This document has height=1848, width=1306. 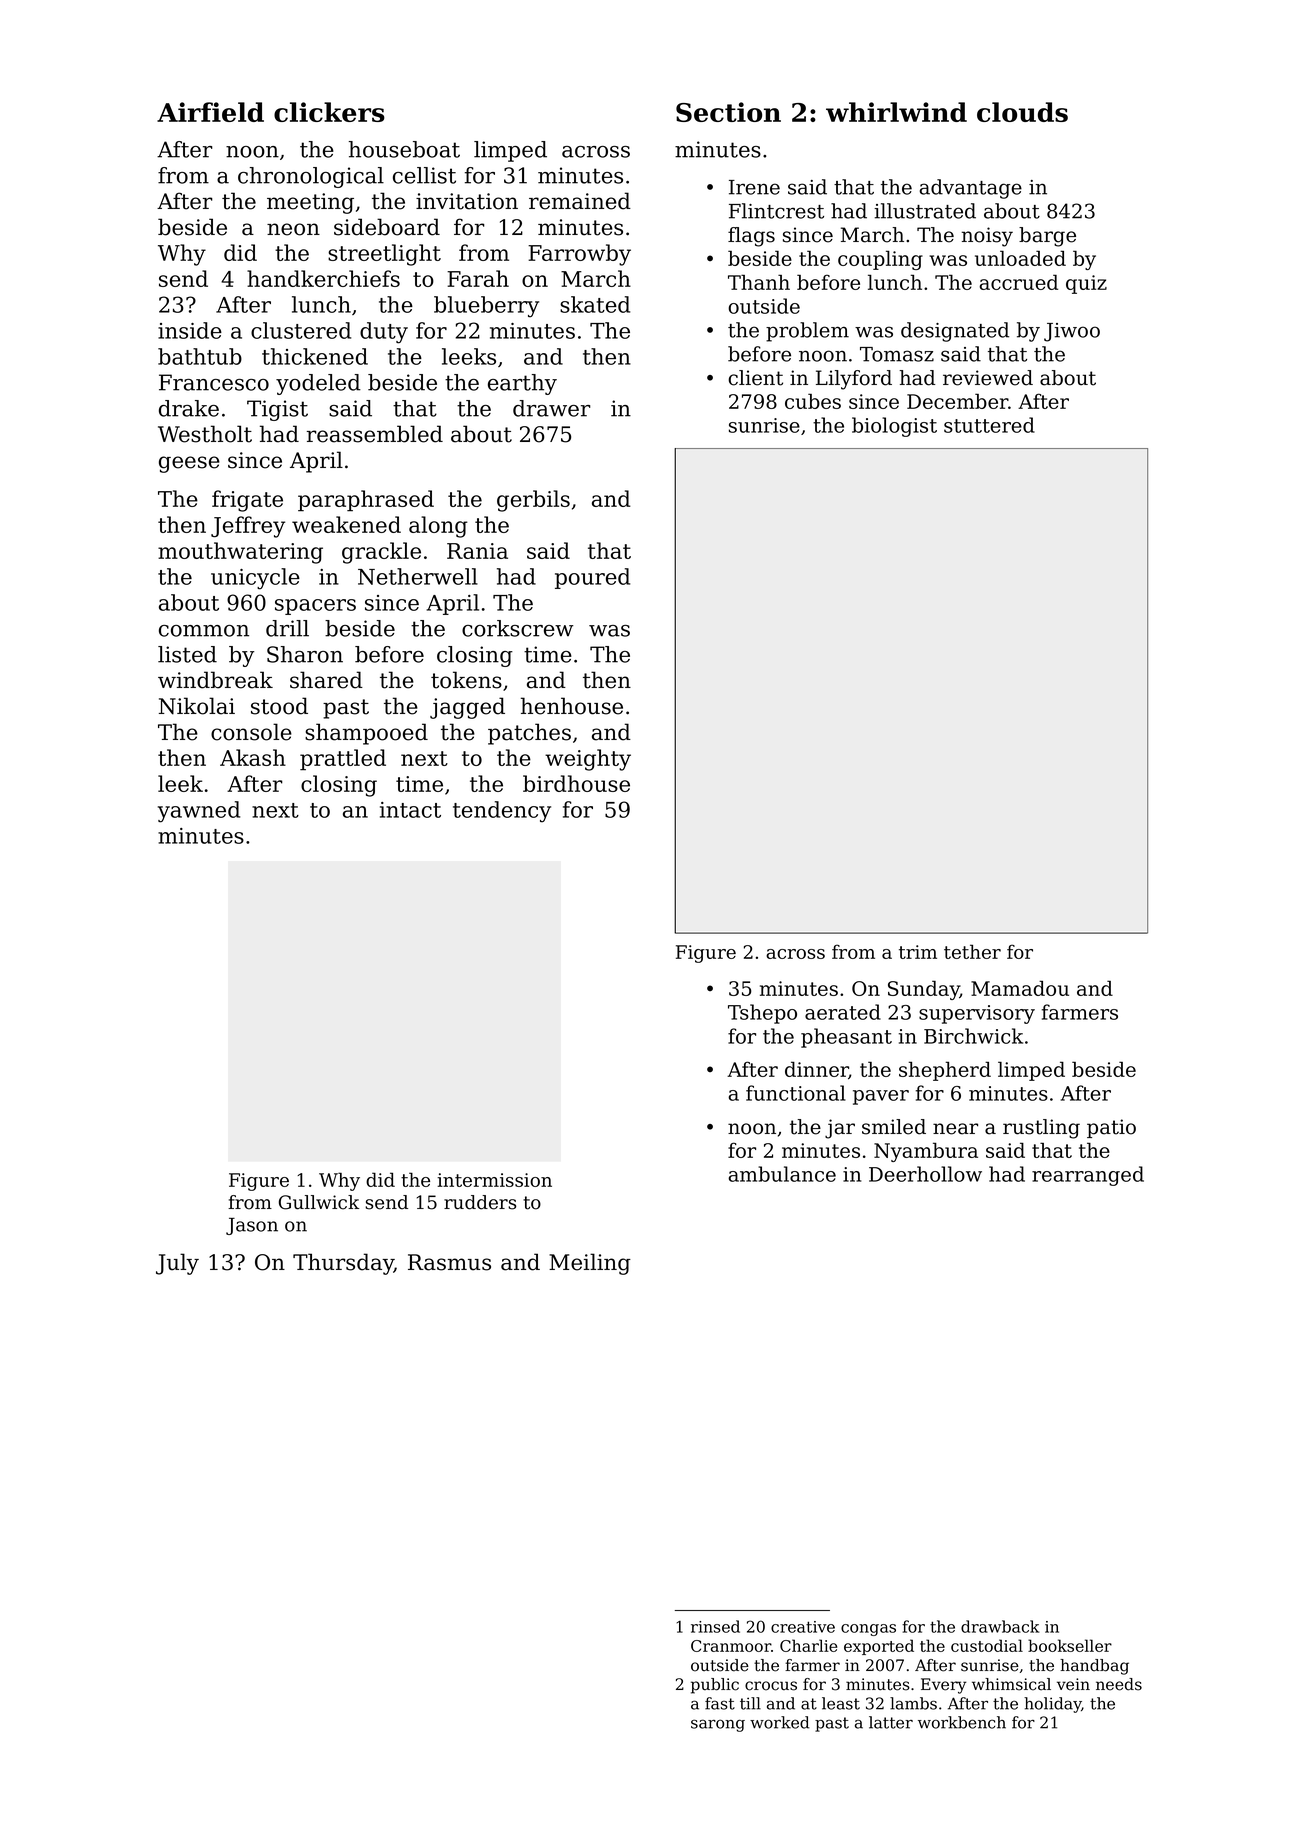 What do you see at coordinates (894, 427) in the document?
I see `biologist` at bounding box center [894, 427].
